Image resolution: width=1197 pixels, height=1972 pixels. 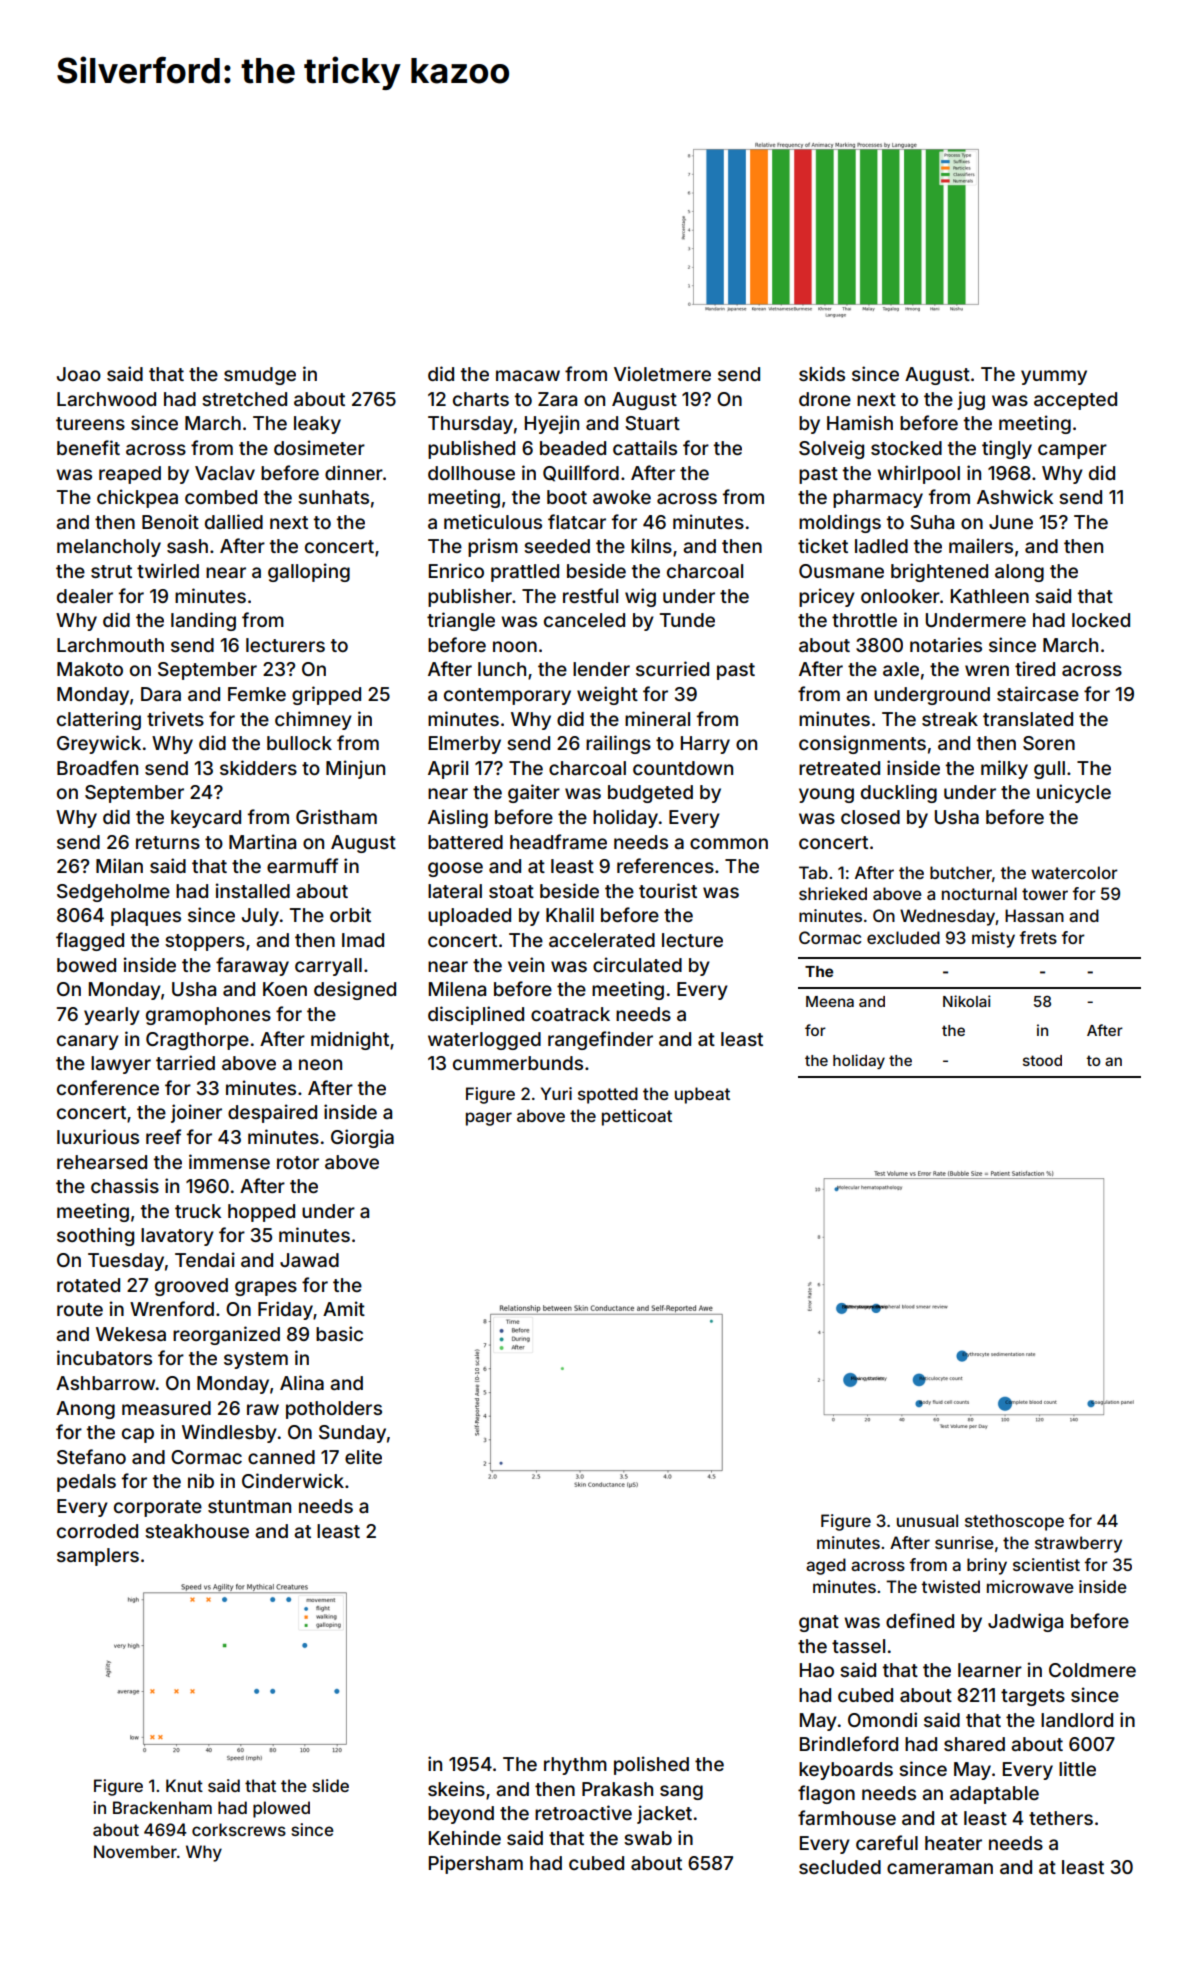 I want to click on prism, so click(x=493, y=547).
